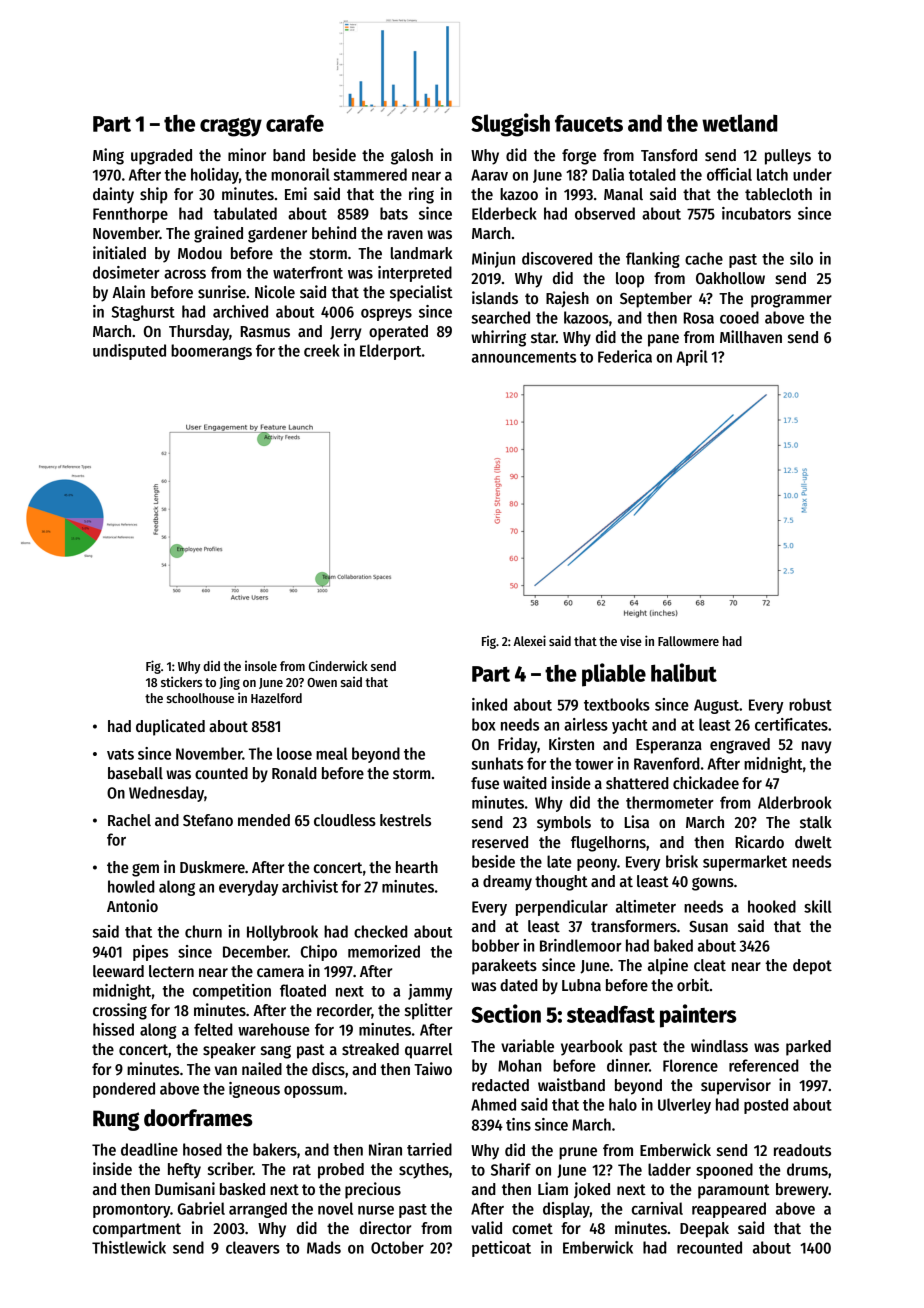 This page has width=924, height=1308. What do you see at coordinates (384, 951) in the page?
I see `memorized` at bounding box center [384, 951].
